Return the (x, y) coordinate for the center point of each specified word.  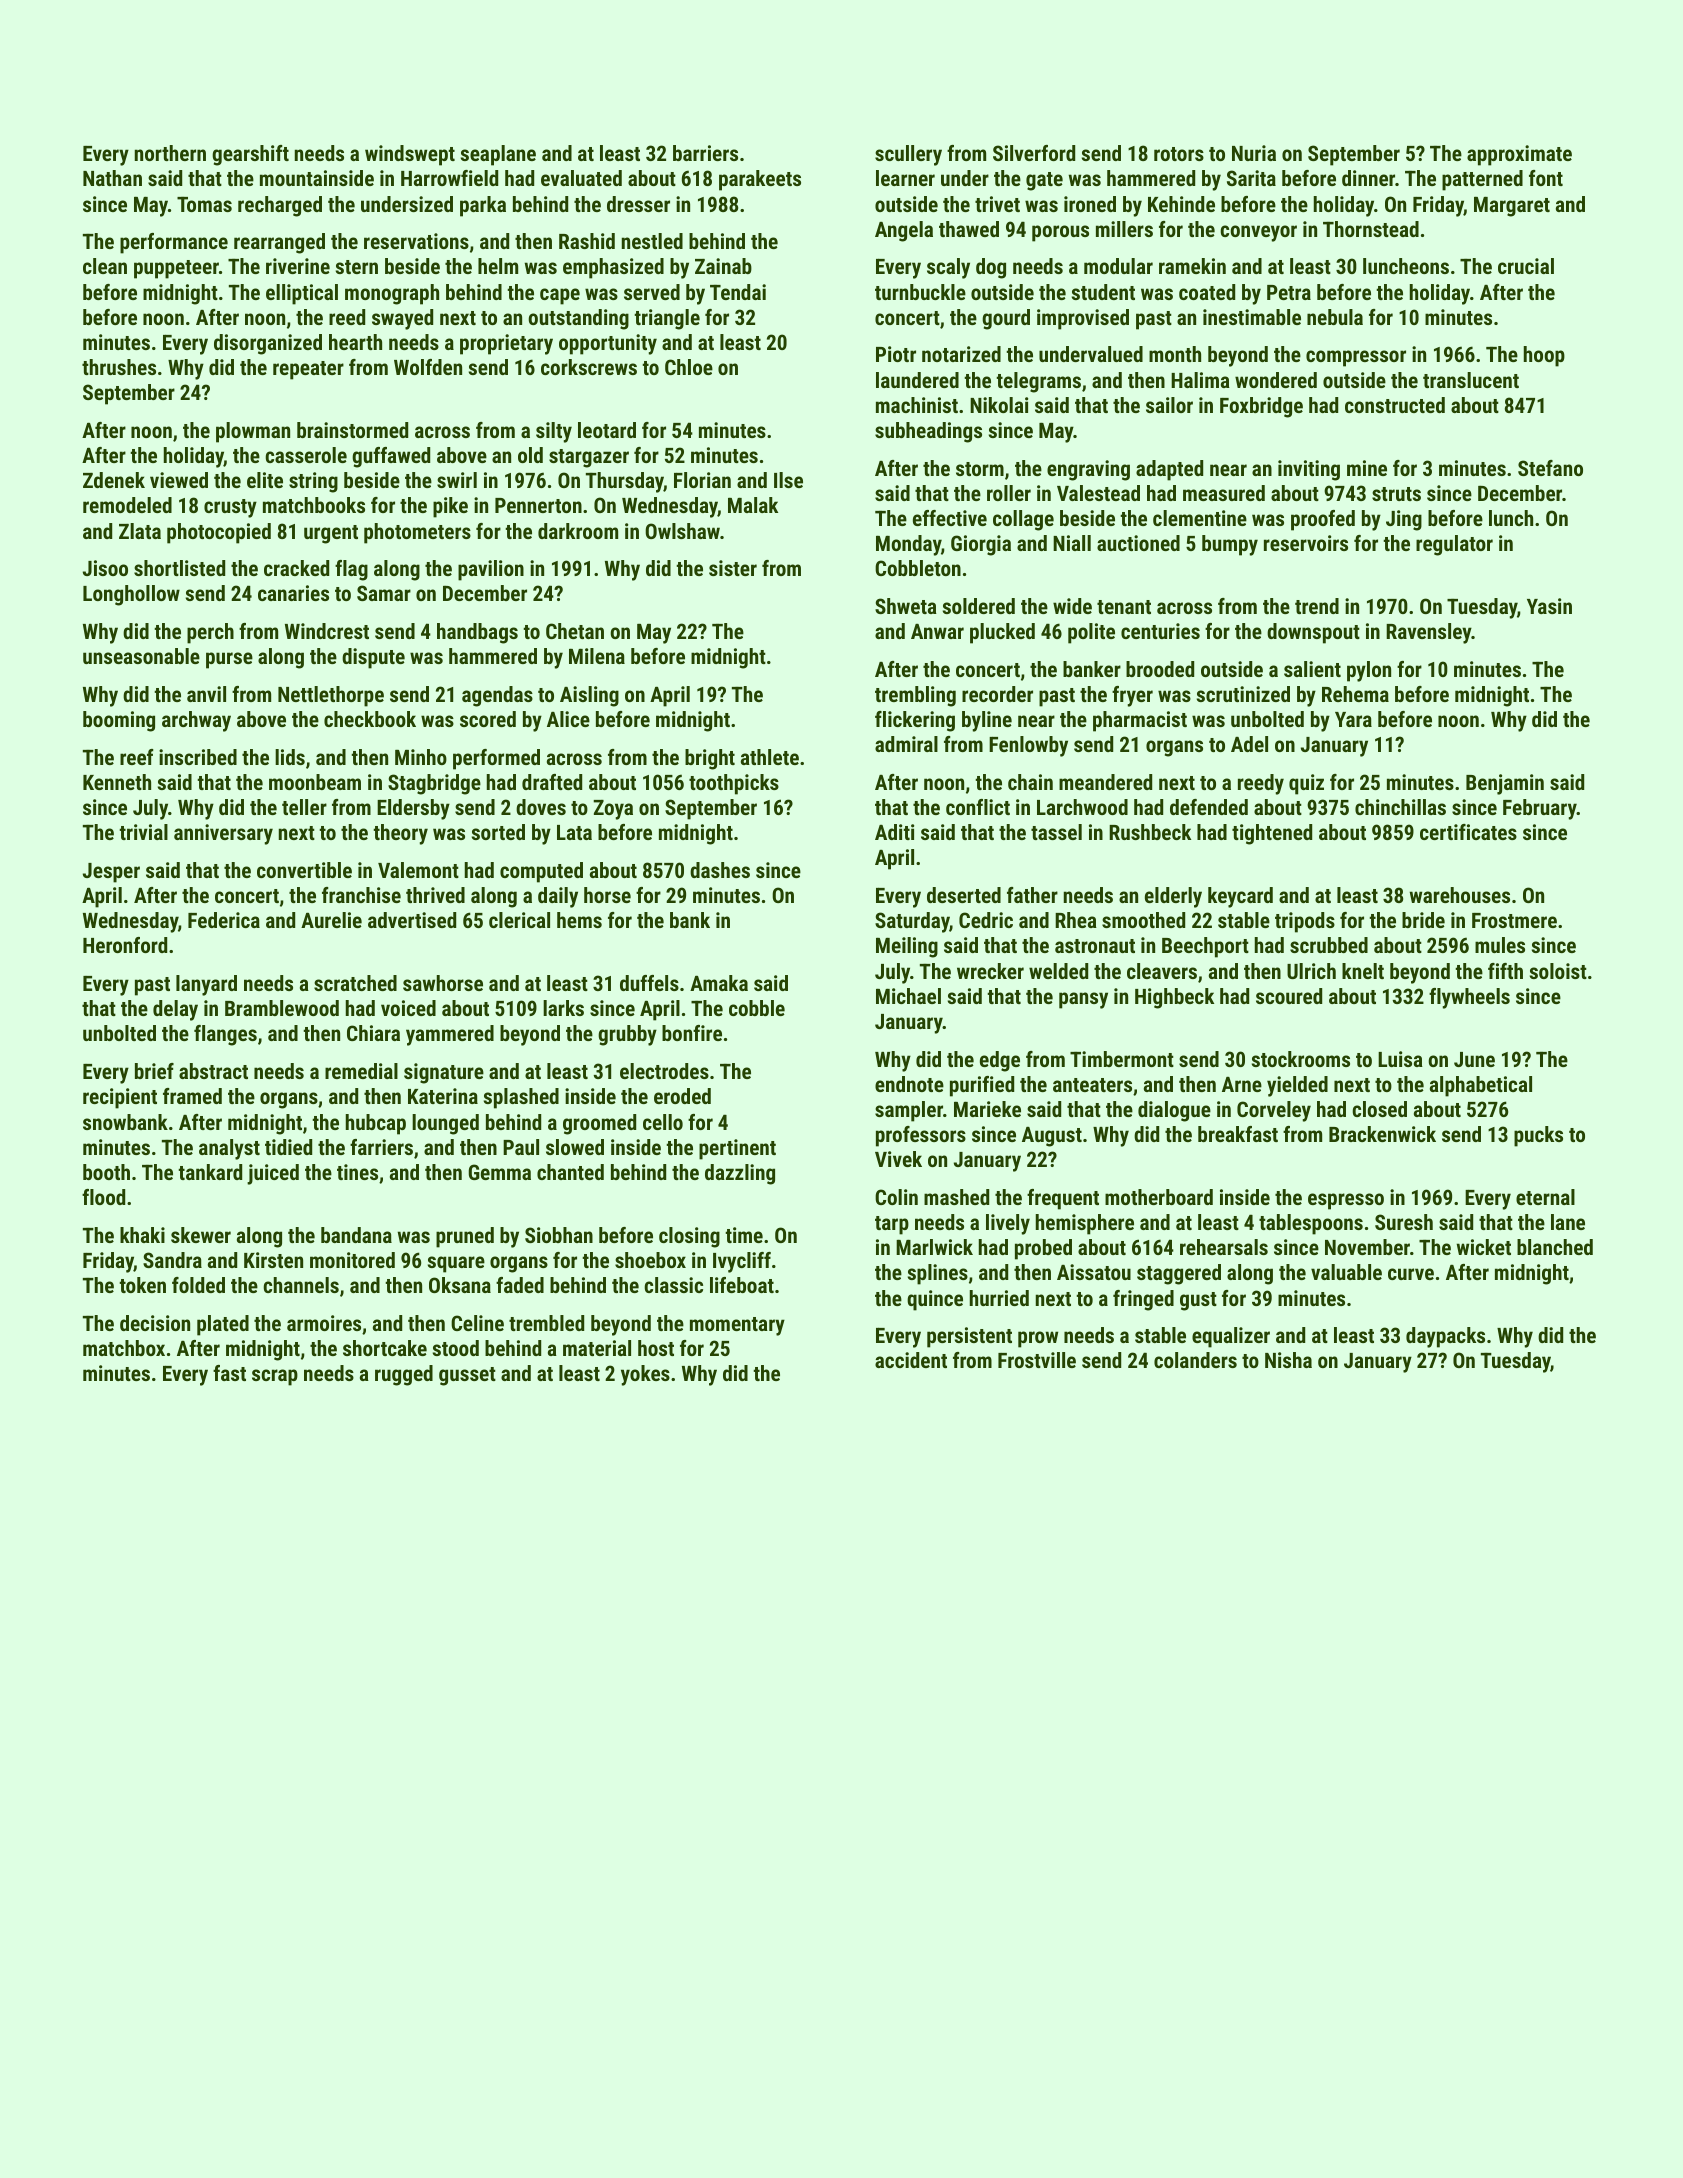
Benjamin (1505, 784)
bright (710, 759)
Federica (224, 920)
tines (357, 1172)
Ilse (788, 480)
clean (105, 266)
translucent (1471, 380)
